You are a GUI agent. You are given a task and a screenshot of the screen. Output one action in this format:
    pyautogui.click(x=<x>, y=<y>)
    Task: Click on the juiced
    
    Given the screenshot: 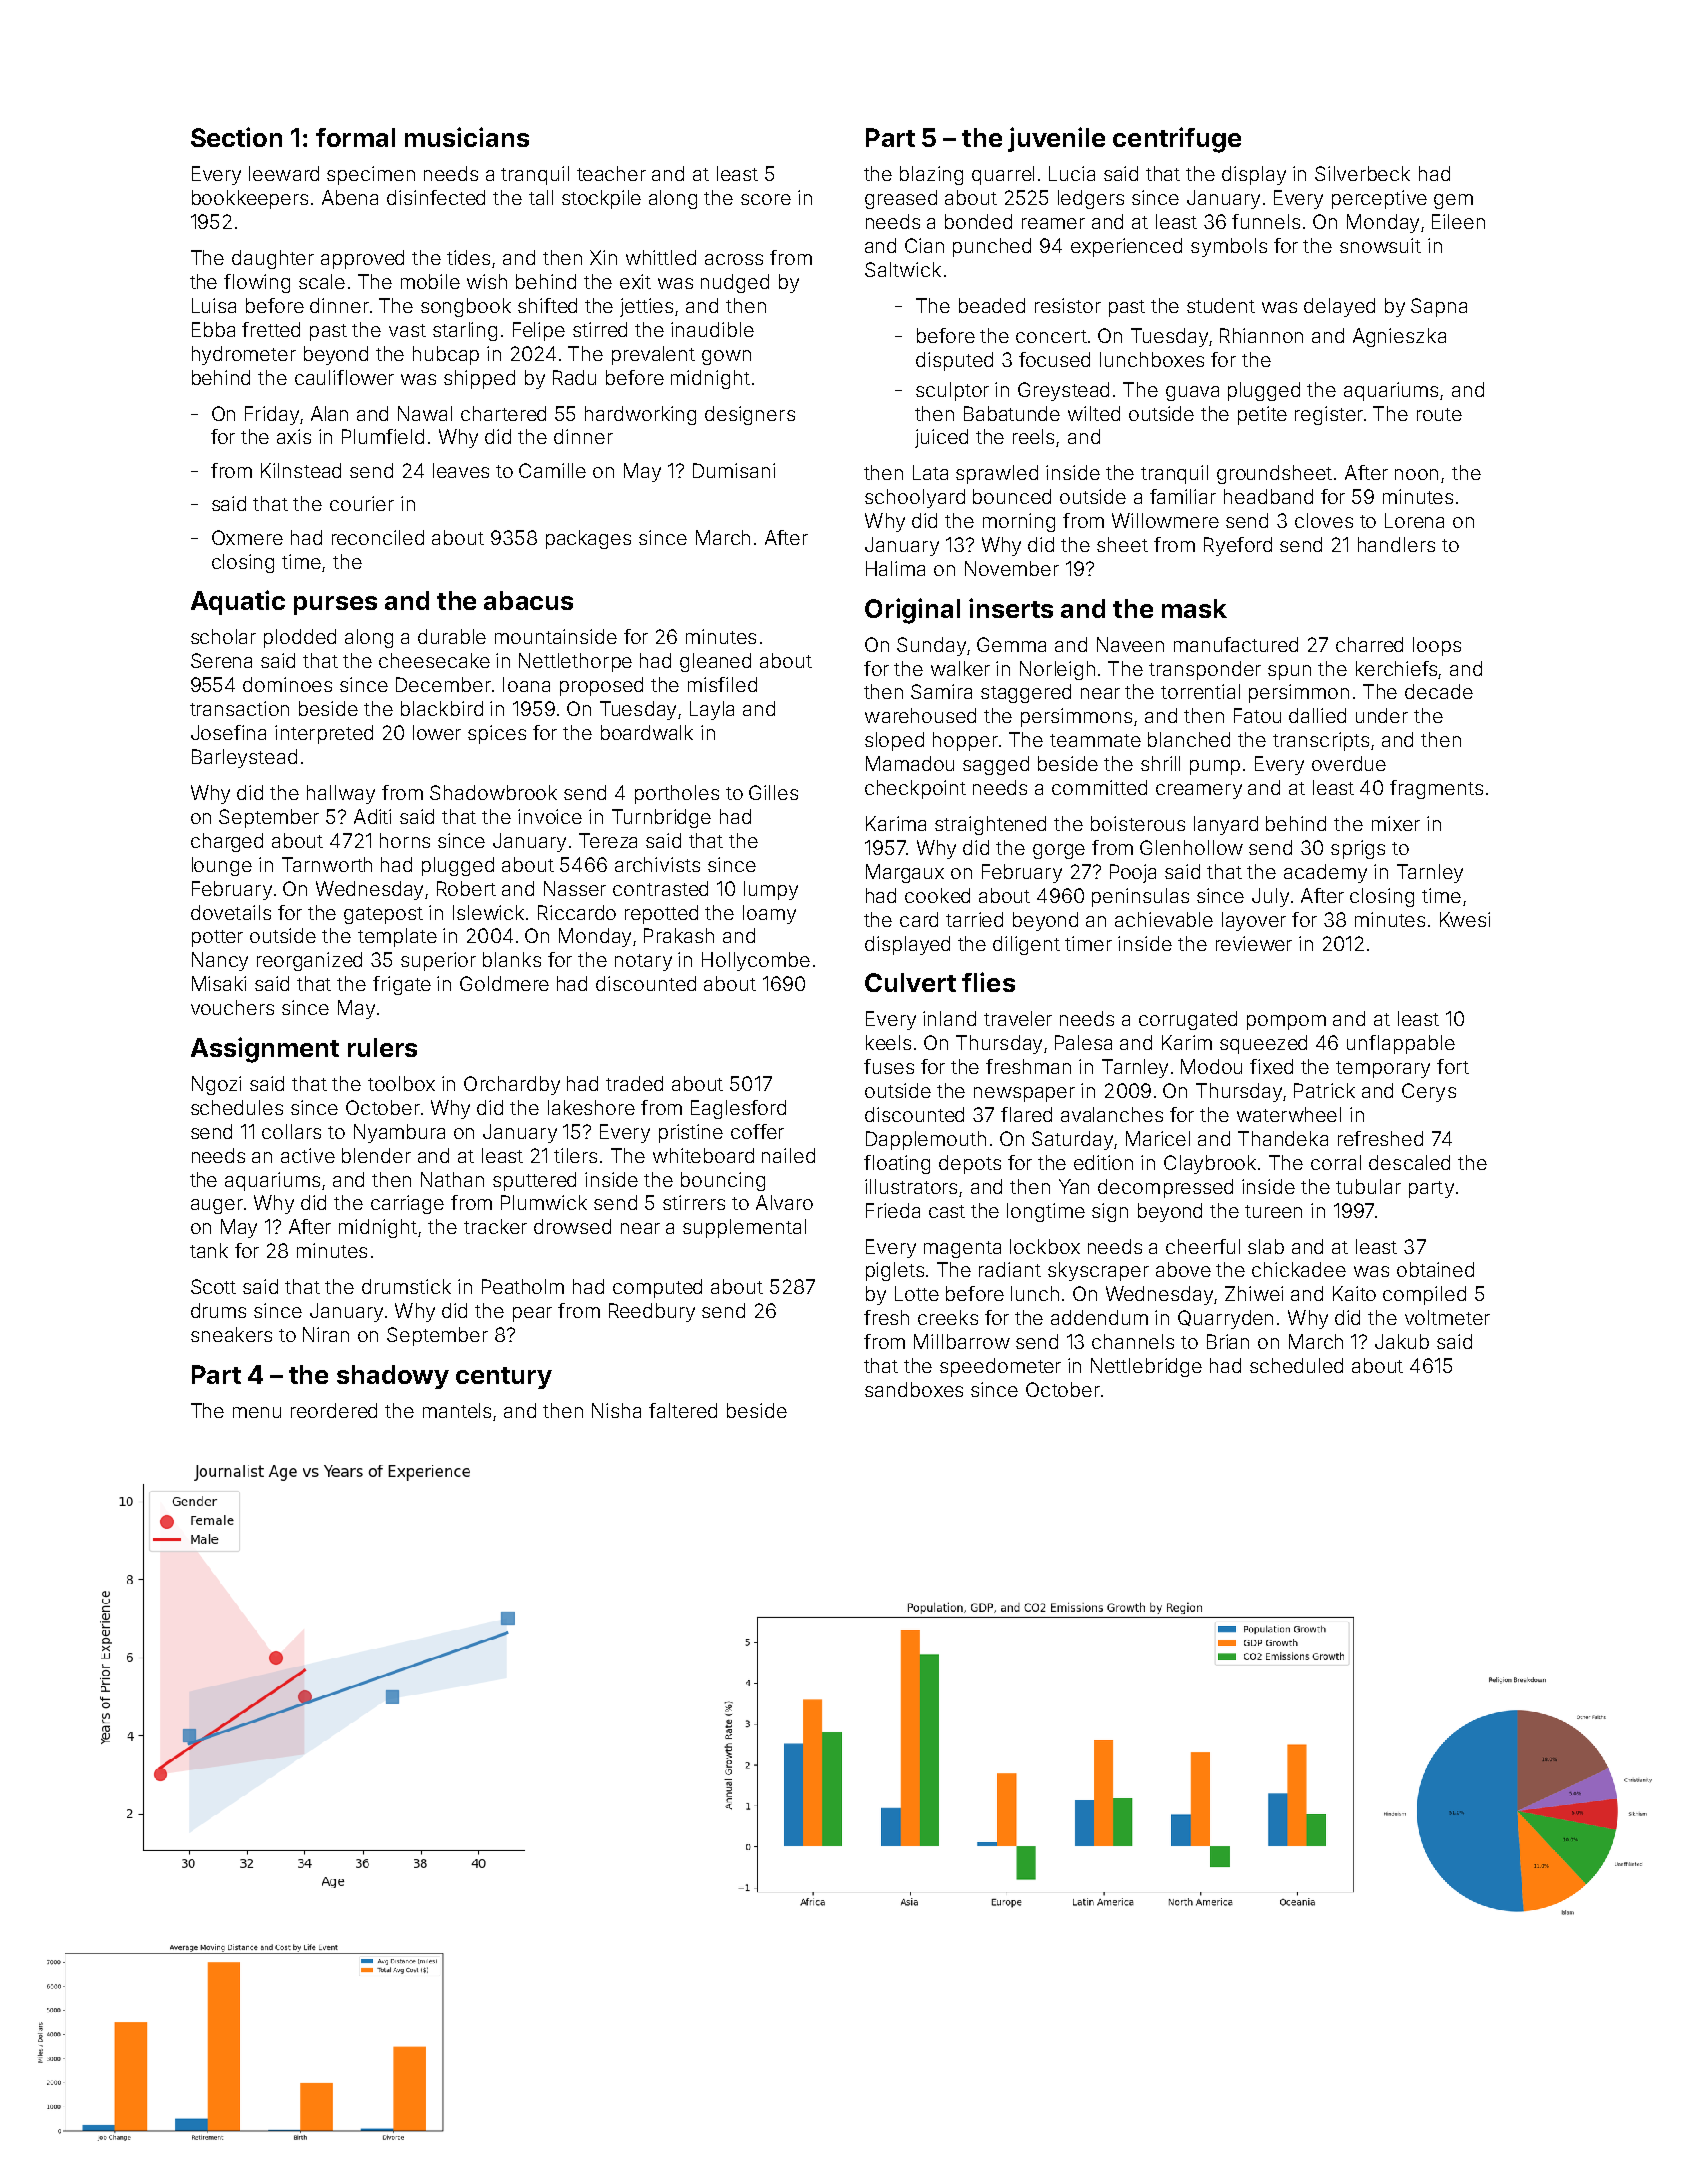 What is the action you would take?
    pyautogui.click(x=941, y=438)
